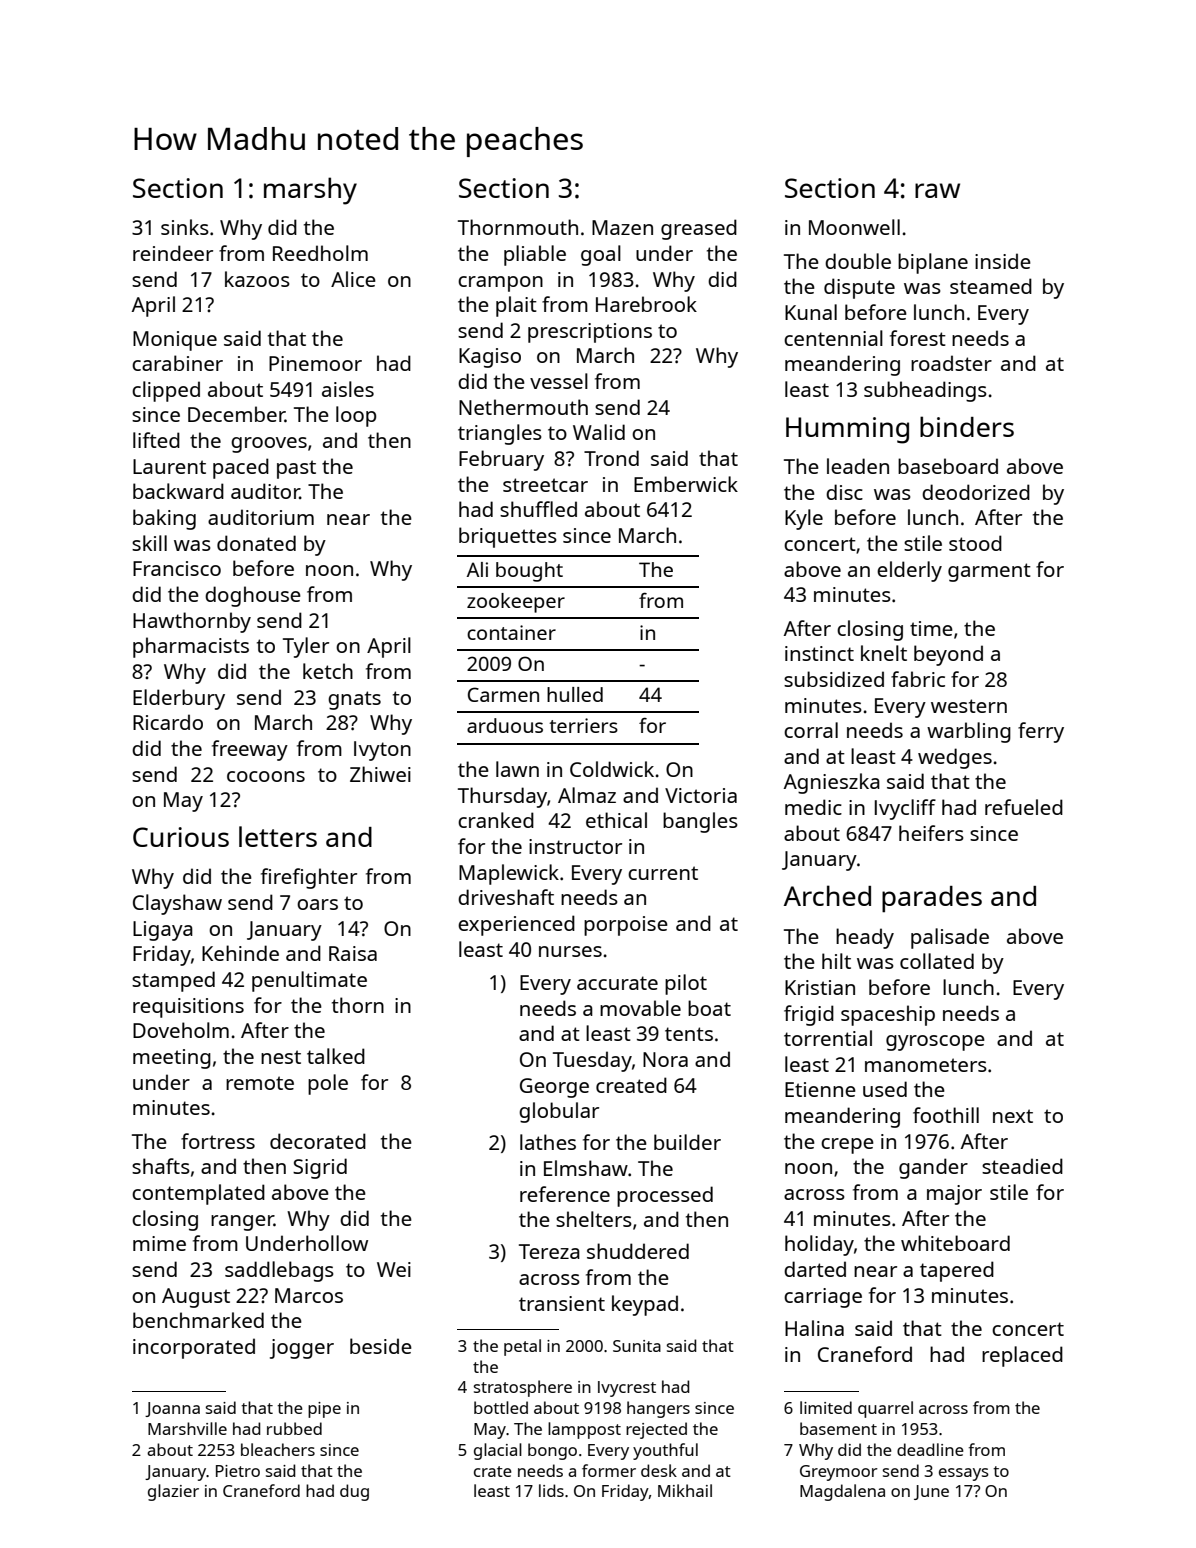 Image resolution: width=1196 pixels, height=1548 pixels. I want to click on raw, so click(937, 190).
